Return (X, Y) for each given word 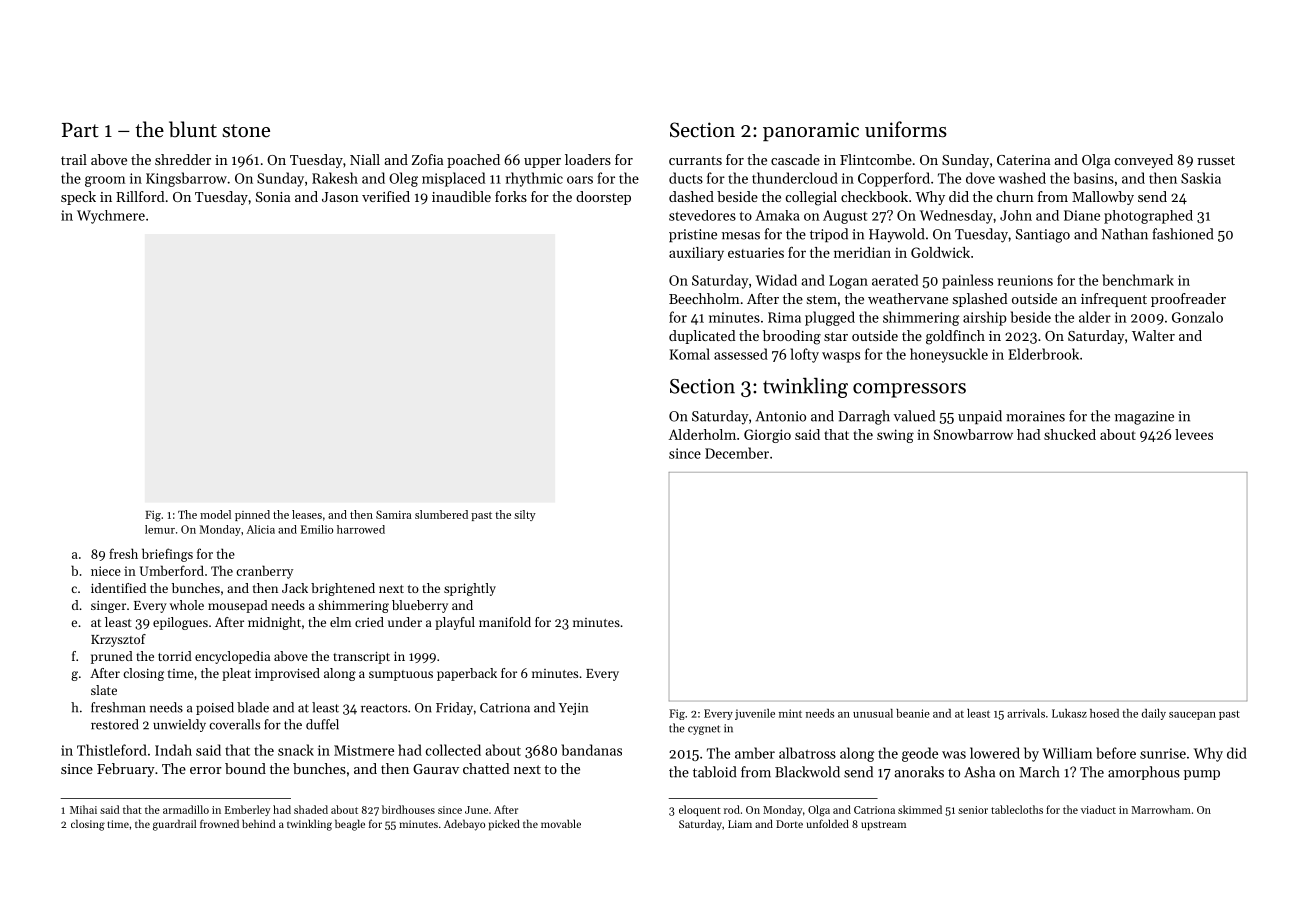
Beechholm (704, 298)
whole (187, 605)
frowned (219, 823)
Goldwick (940, 252)
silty (525, 515)
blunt (193, 129)
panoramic (811, 131)
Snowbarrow (973, 434)
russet (1216, 160)
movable (561, 823)
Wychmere (111, 217)
